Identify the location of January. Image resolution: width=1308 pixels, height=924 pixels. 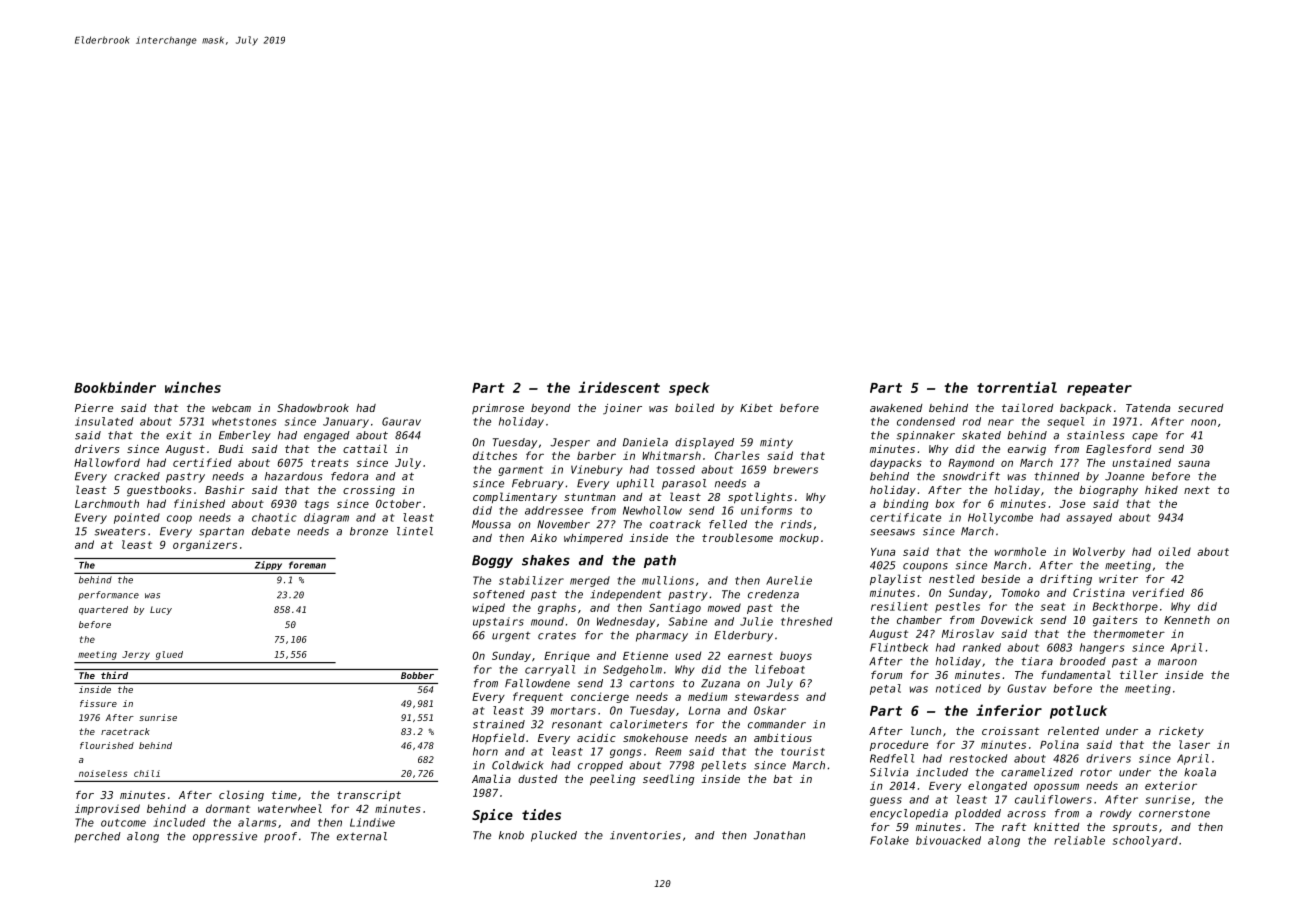
(346, 422).
